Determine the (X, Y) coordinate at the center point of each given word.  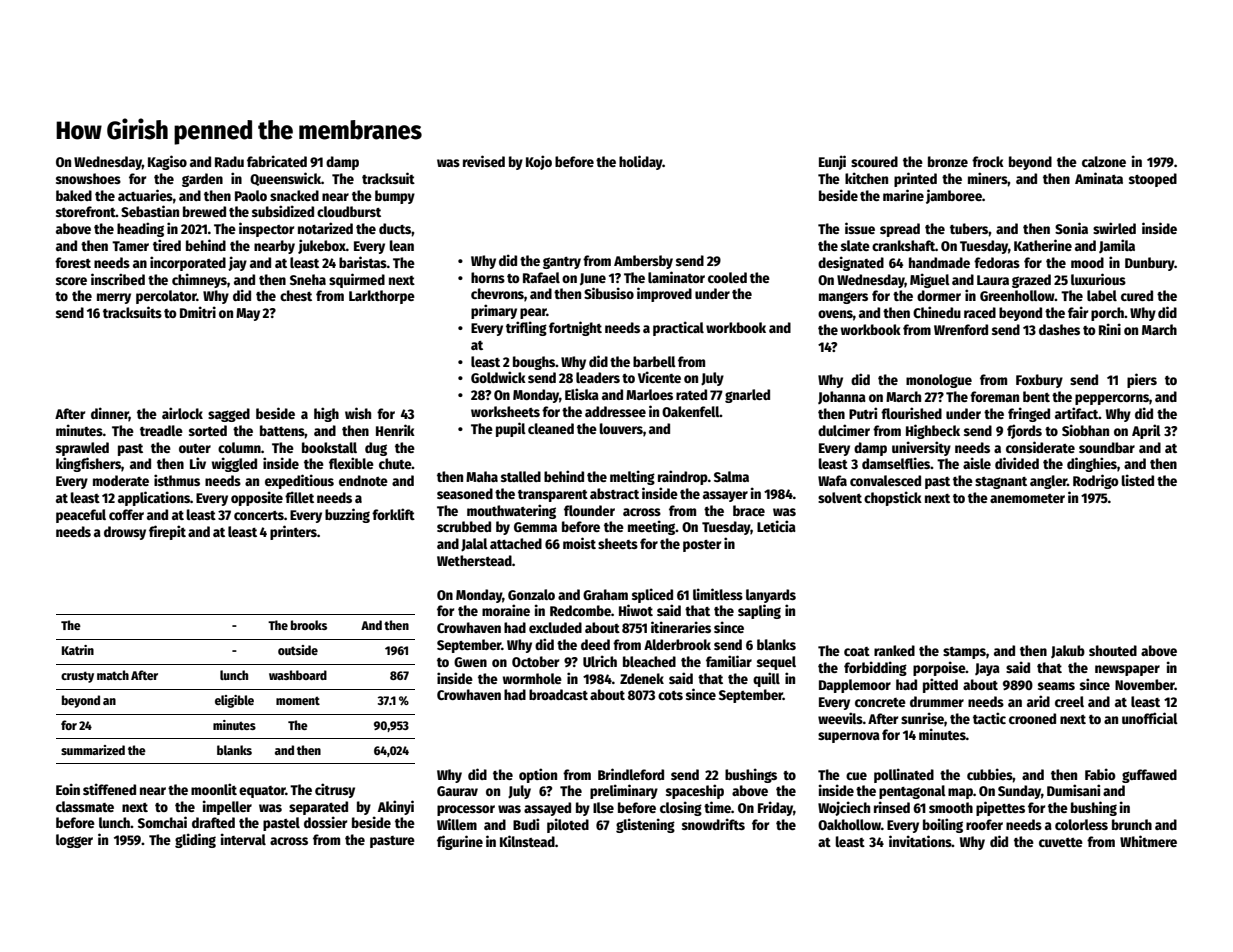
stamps (964, 653)
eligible (234, 701)
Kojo (539, 162)
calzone (1104, 161)
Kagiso (167, 162)
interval (243, 839)
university (921, 448)
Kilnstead (527, 841)
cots (670, 695)
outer (195, 448)
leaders (598, 377)
